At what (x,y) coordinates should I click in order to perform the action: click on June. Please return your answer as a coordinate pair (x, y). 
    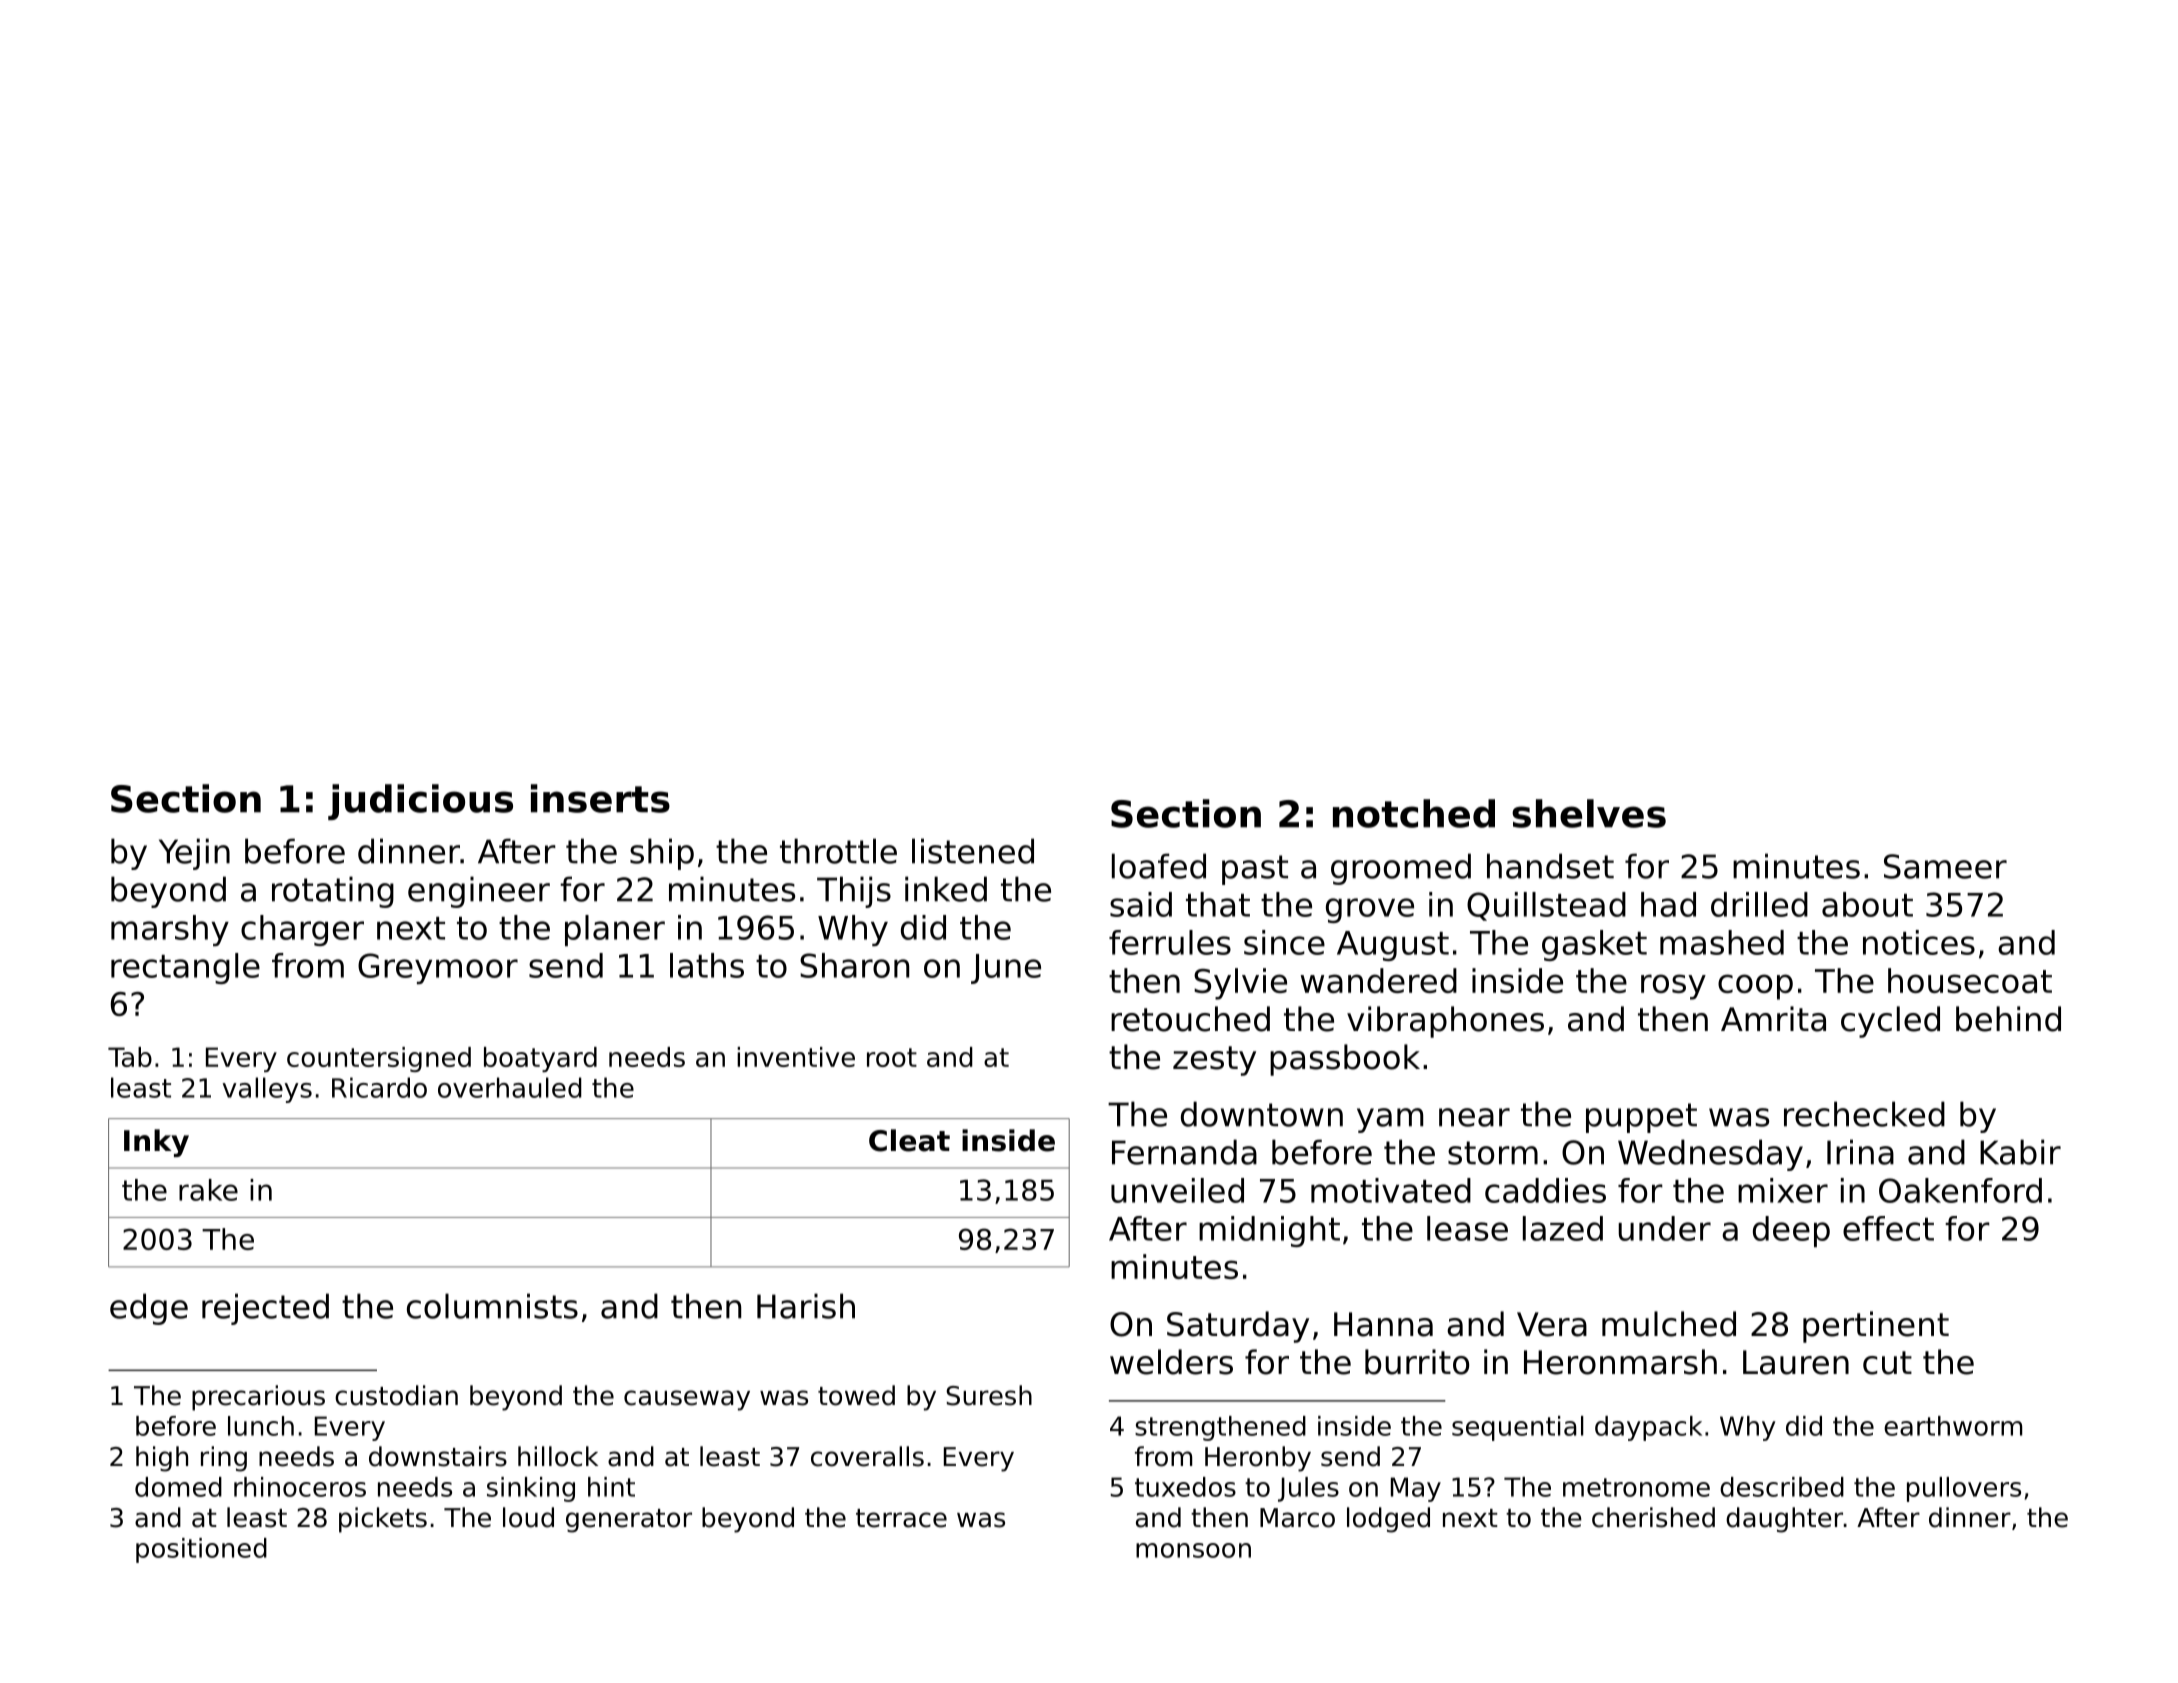
    Looking at the image, I should click on (1006, 969).
